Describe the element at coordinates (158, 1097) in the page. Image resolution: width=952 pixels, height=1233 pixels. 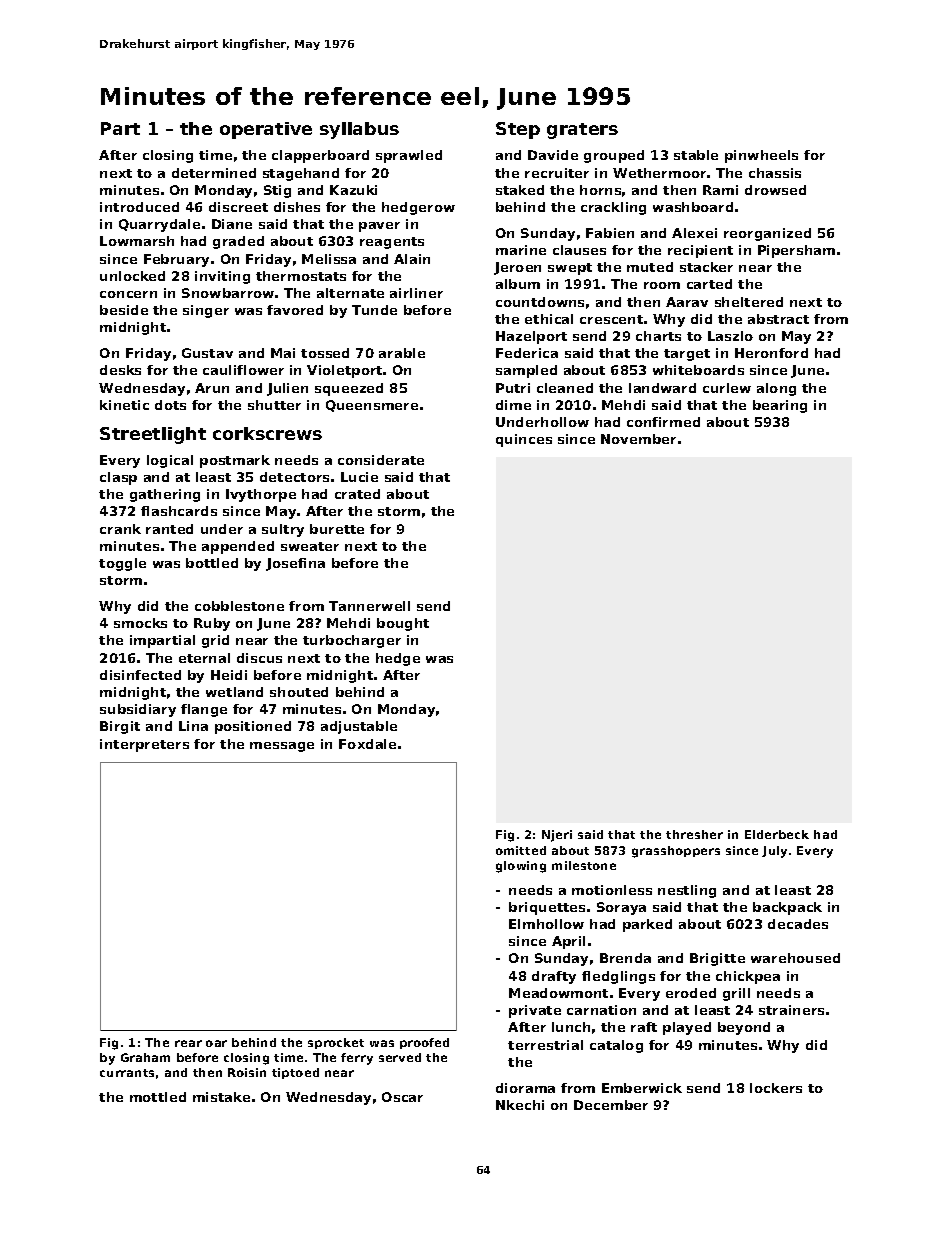
I see `mottled` at that location.
